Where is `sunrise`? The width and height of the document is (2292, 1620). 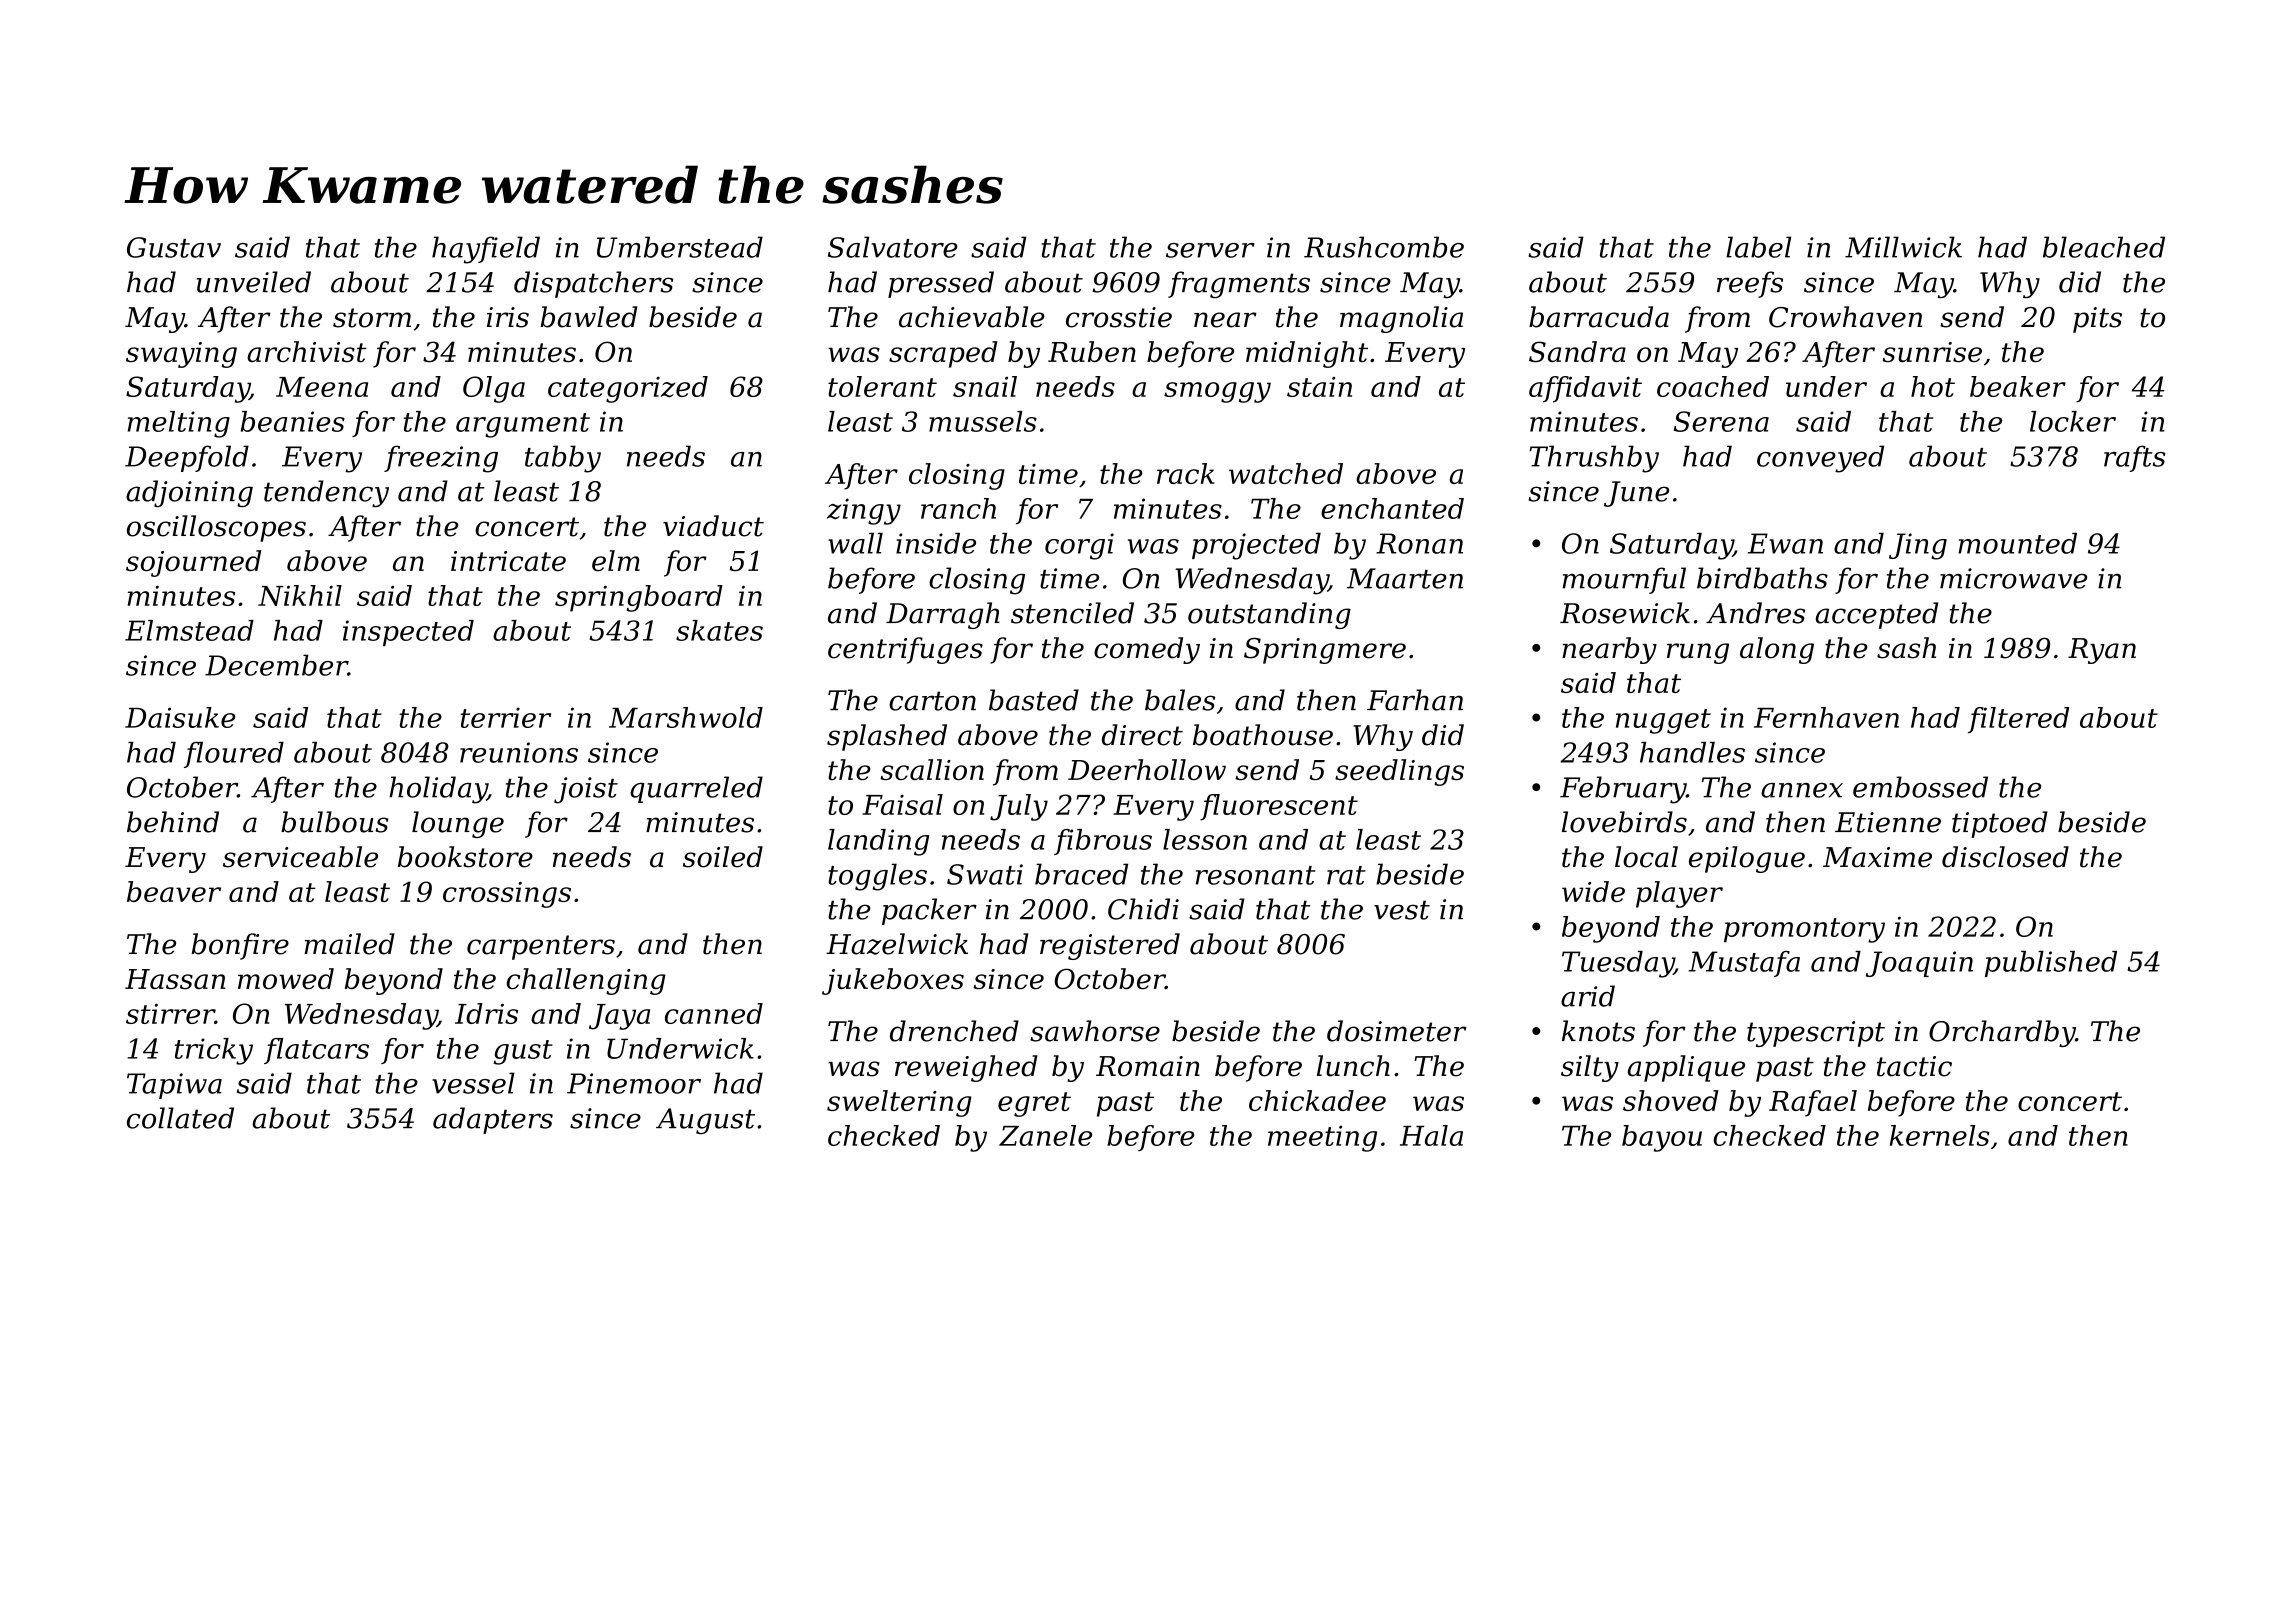
sunrise is located at coordinates (1932, 352).
